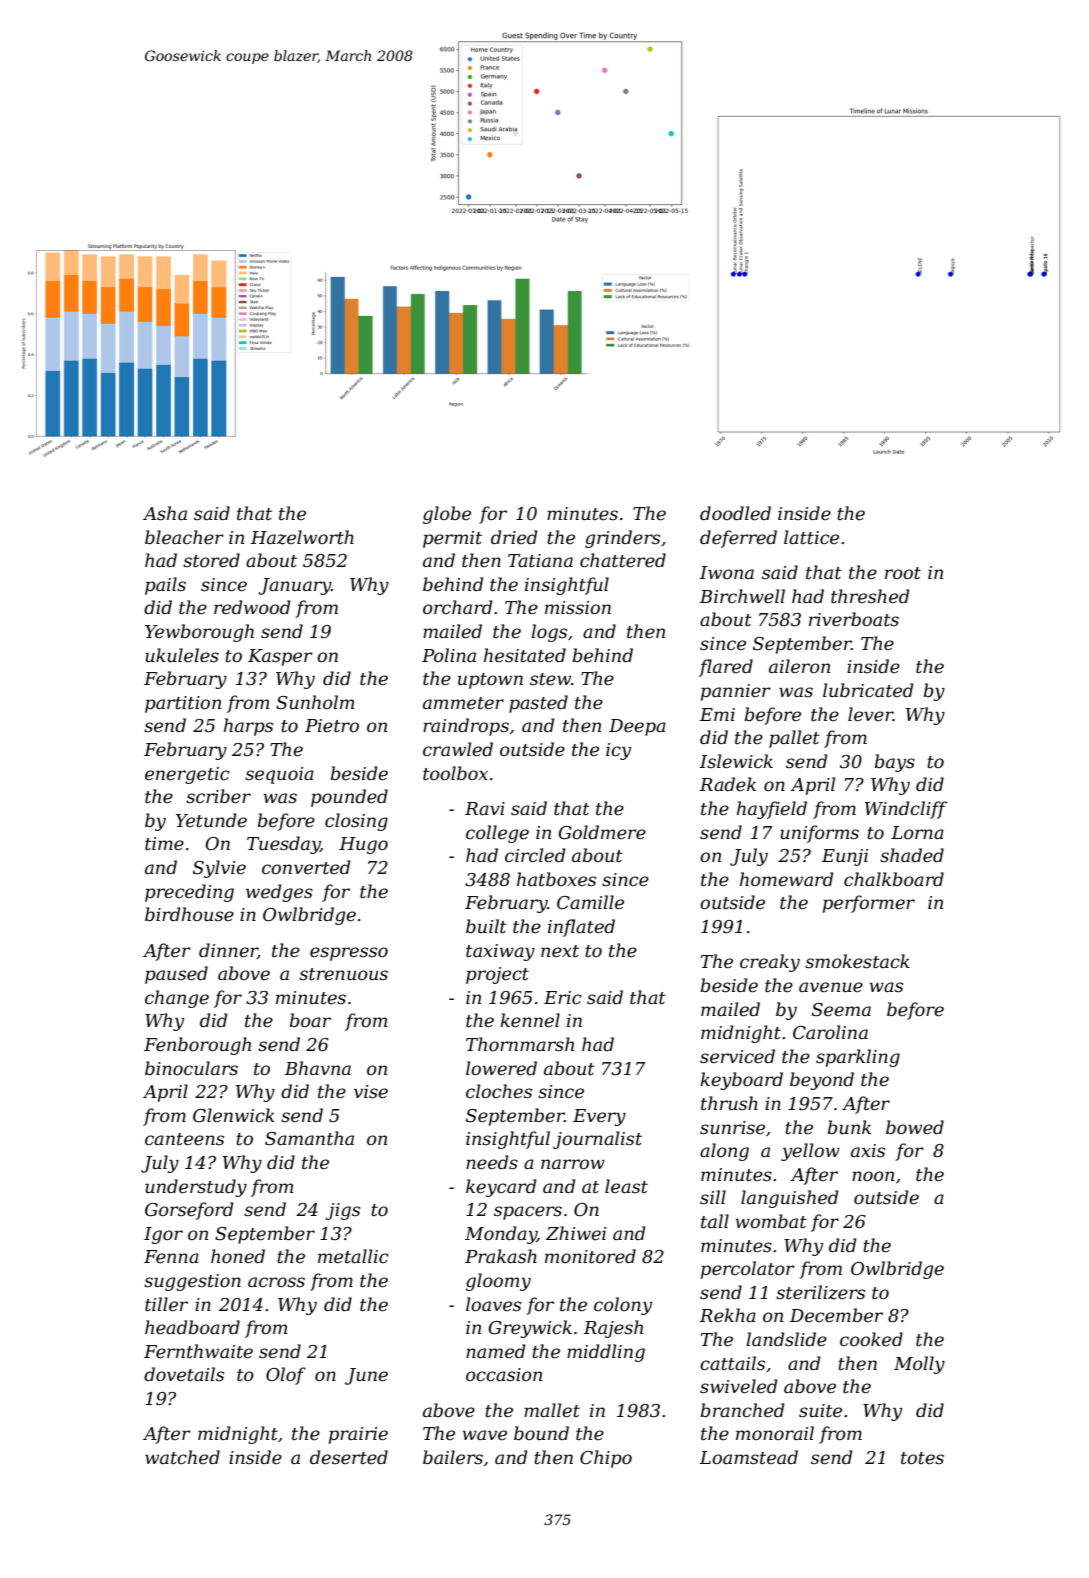 The width and height of the page is (1089, 1578). Describe the element at coordinates (198, 1351) in the page. I see `Fernthwaite` at that location.
